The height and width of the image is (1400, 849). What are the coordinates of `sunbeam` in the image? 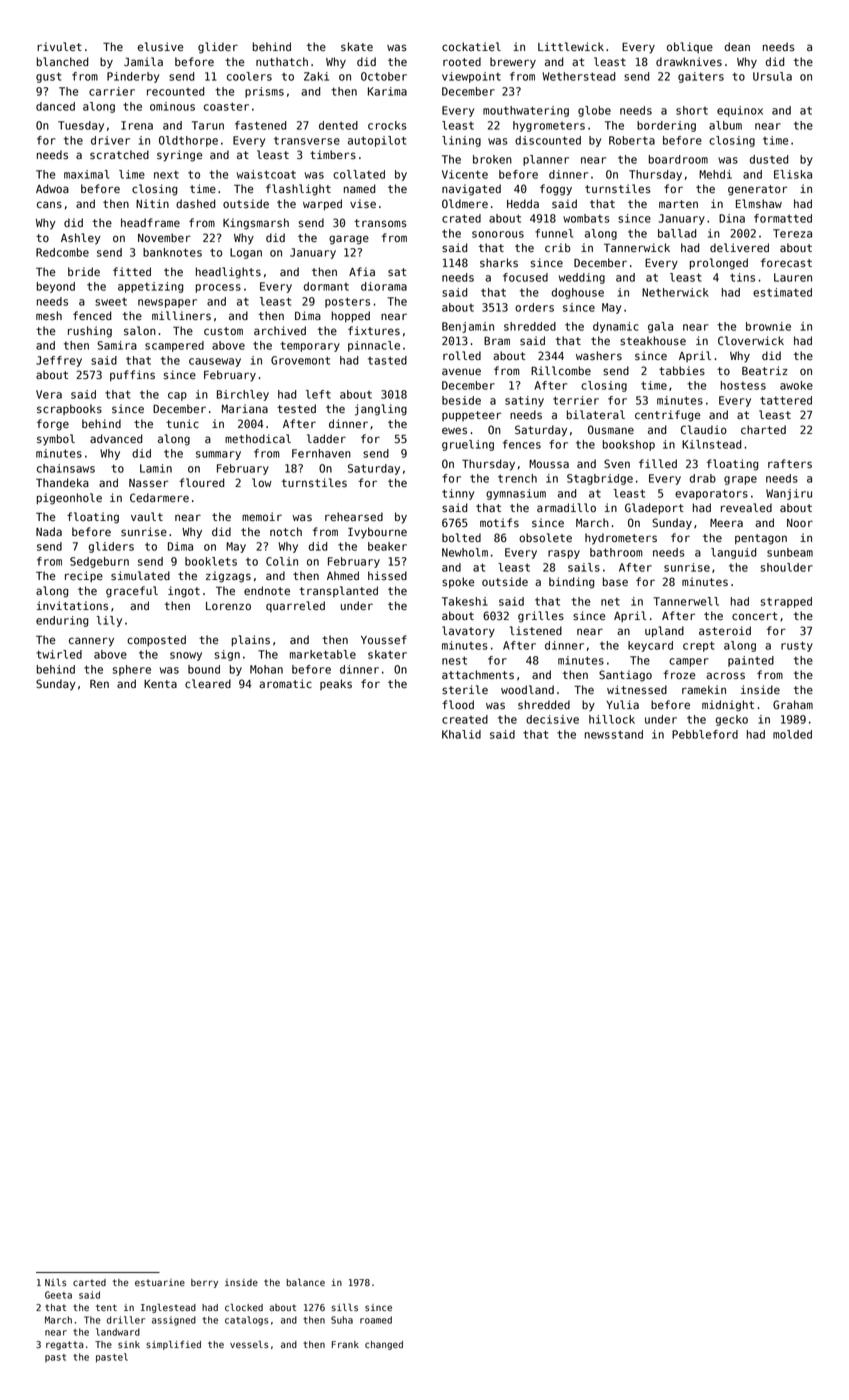 It's located at (790, 552).
